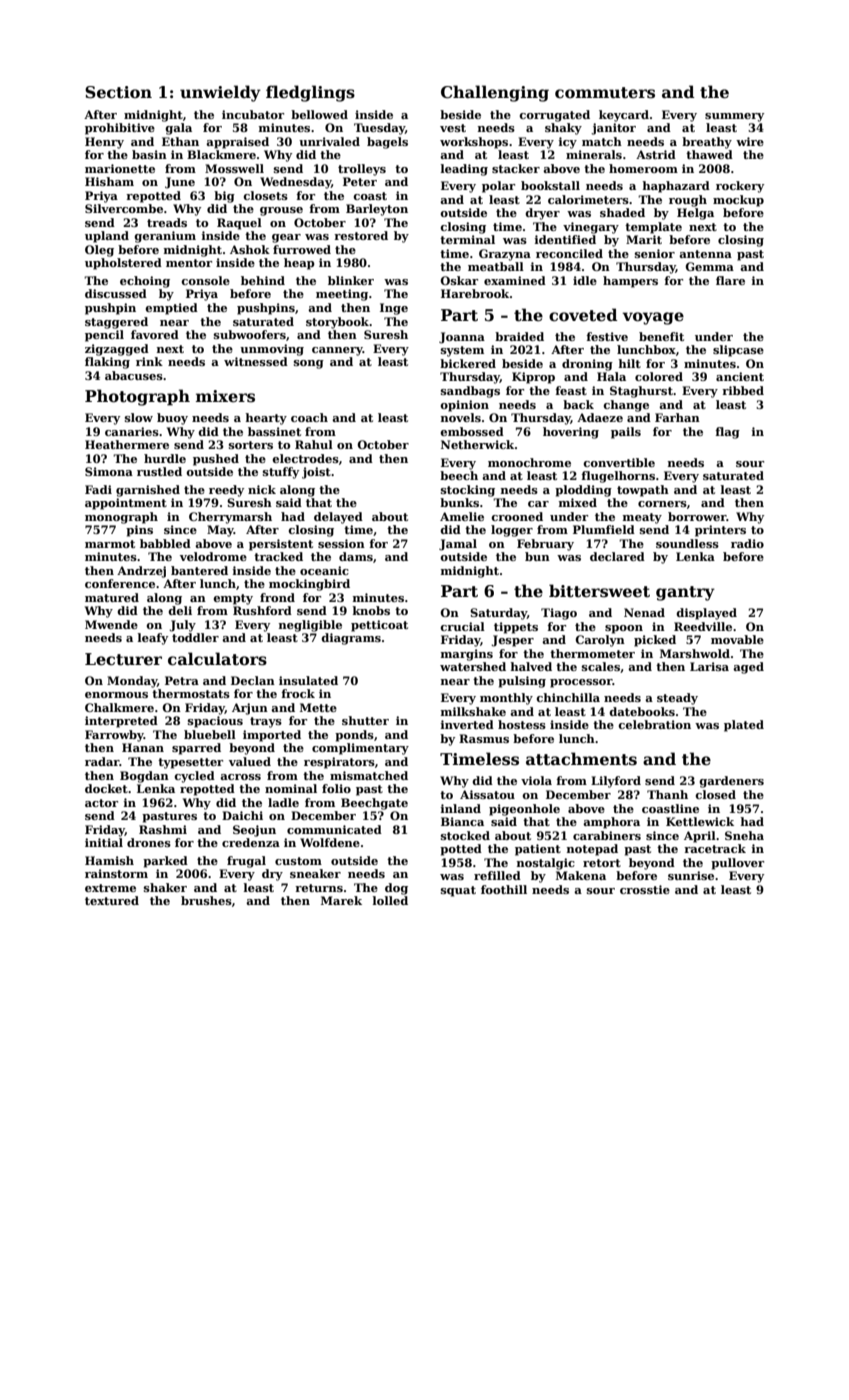  I want to click on milkshake, so click(473, 711).
